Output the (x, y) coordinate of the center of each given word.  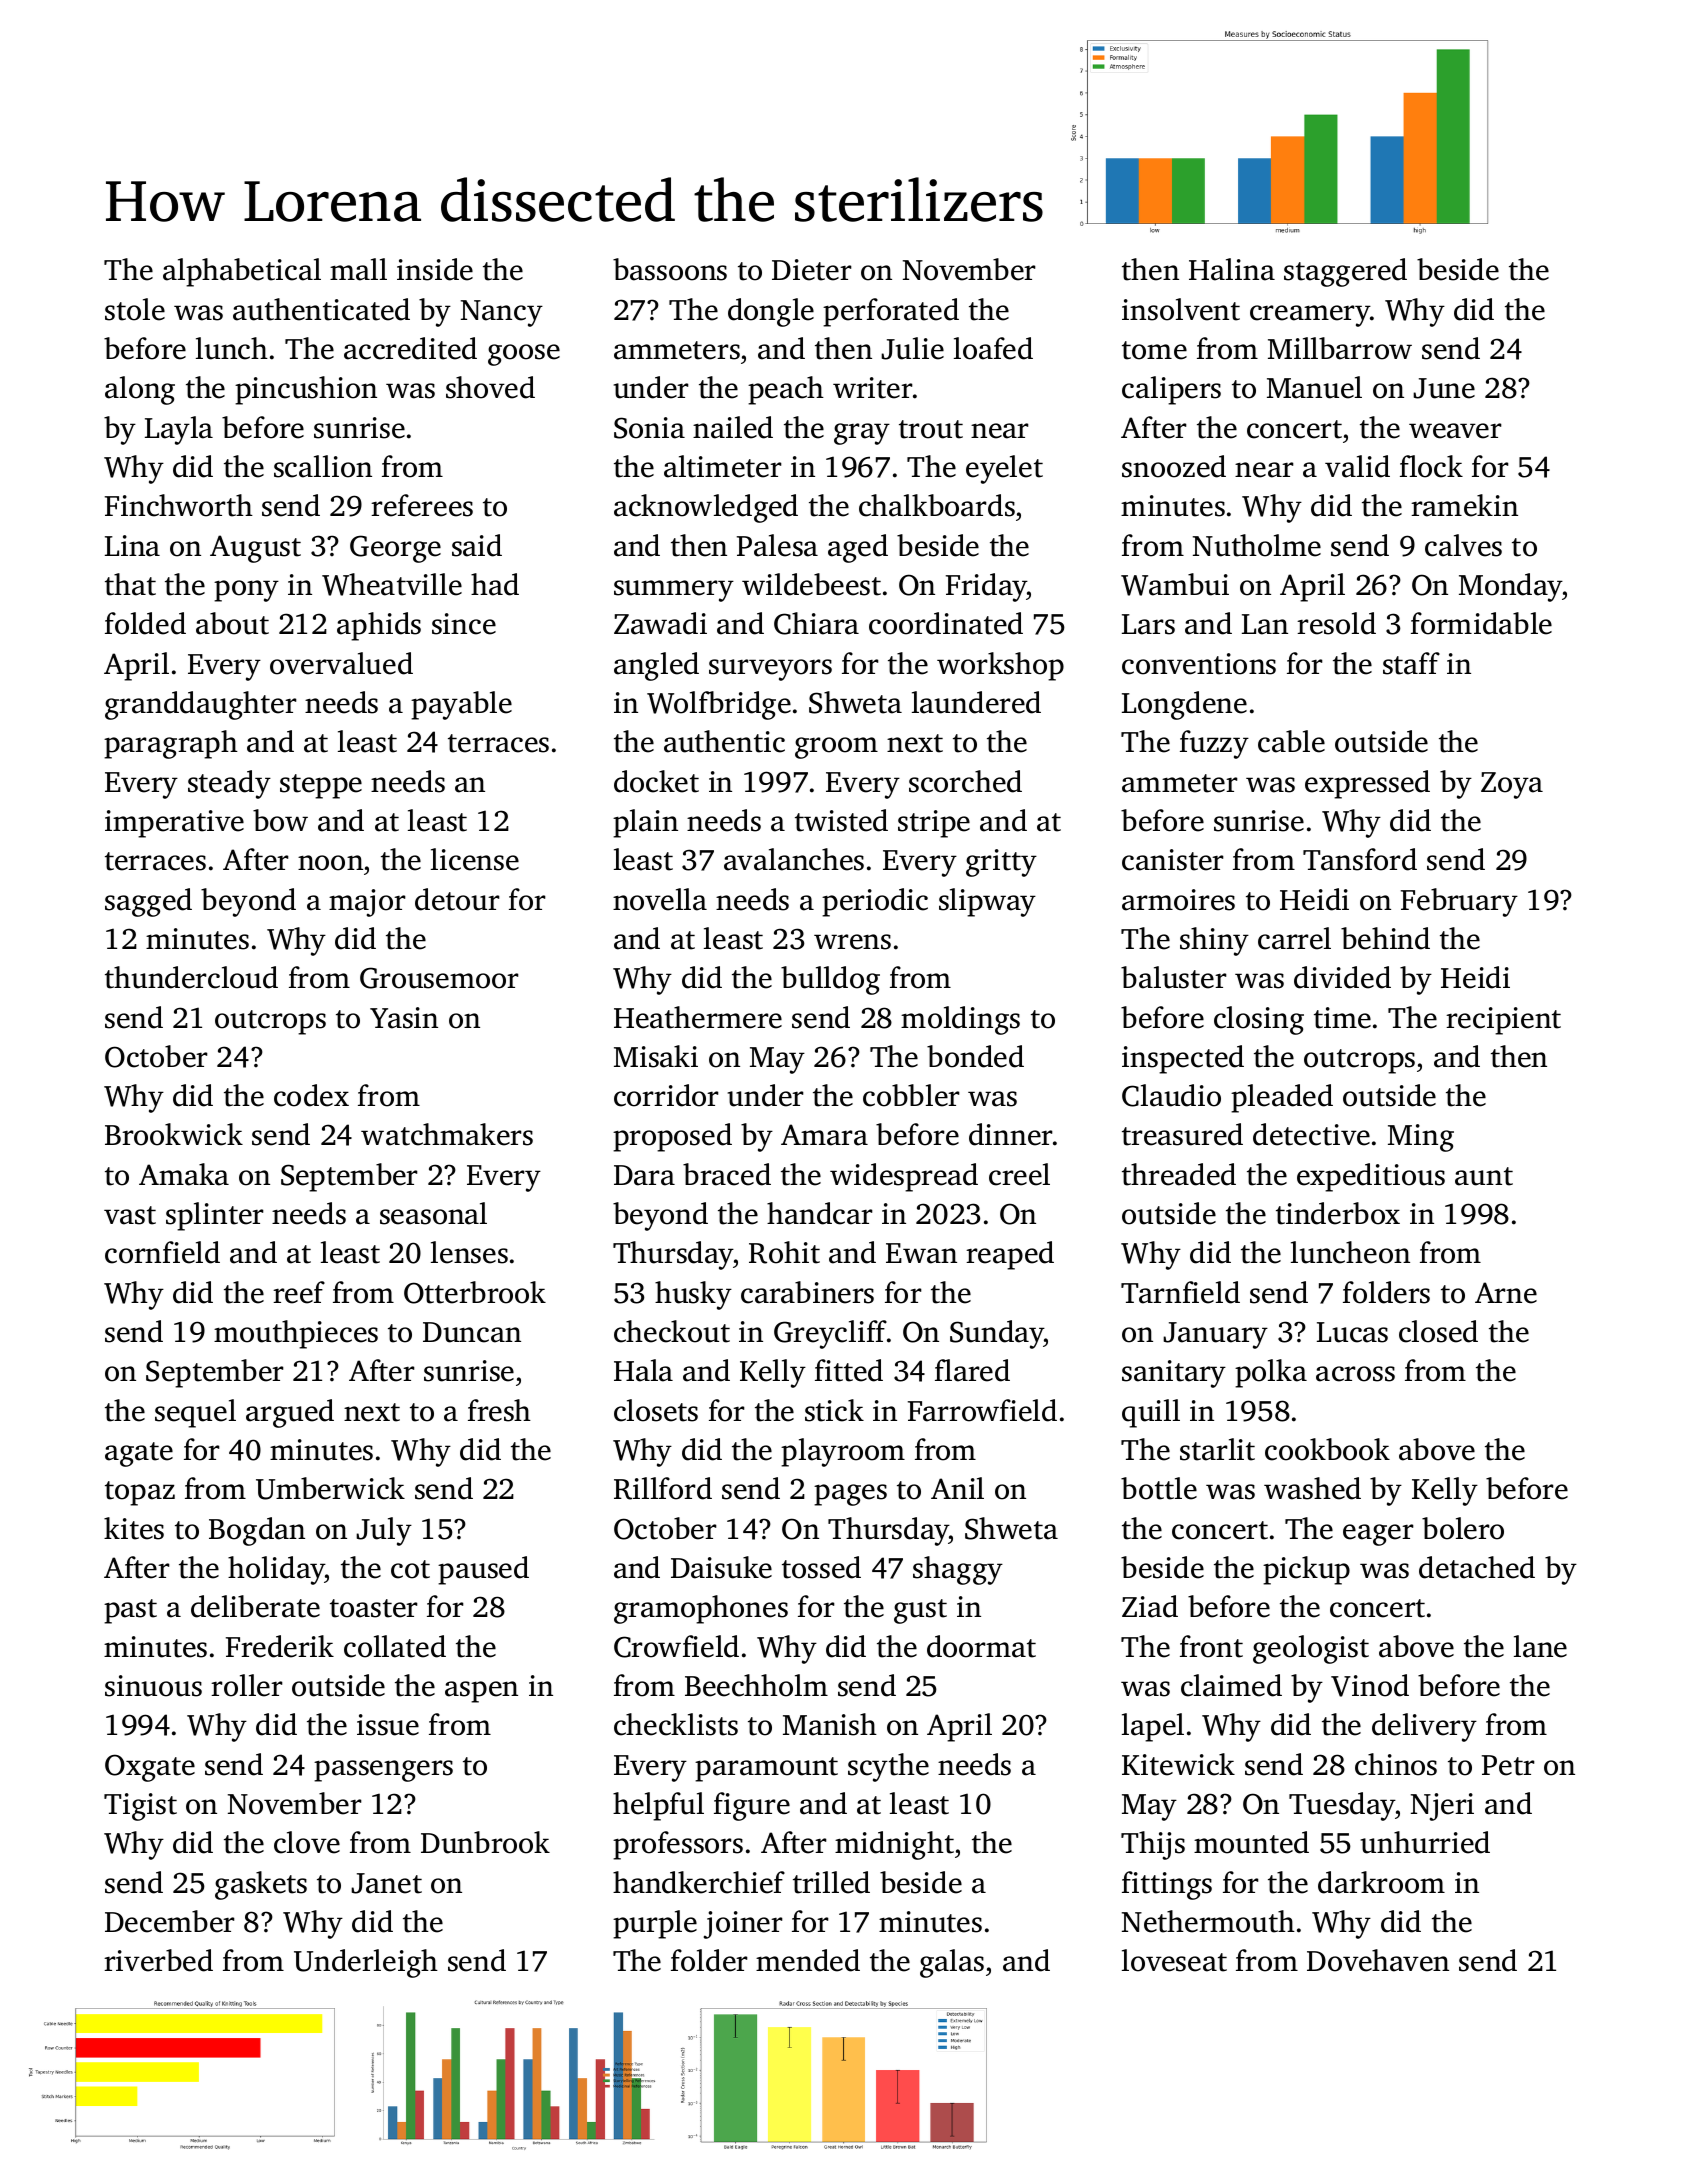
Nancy (502, 313)
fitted (849, 1370)
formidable (1481, 623)
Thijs (1153, 1845)
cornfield (162, 1252)
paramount (766, 1769)
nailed (733, 427)
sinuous (153, 1686)
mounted (1251, 1842)
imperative (174, 824)
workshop (1000, 666)
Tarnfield (1180, 1292)
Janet (386, 1883)
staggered (1345, 272)
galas (952, 1963)
